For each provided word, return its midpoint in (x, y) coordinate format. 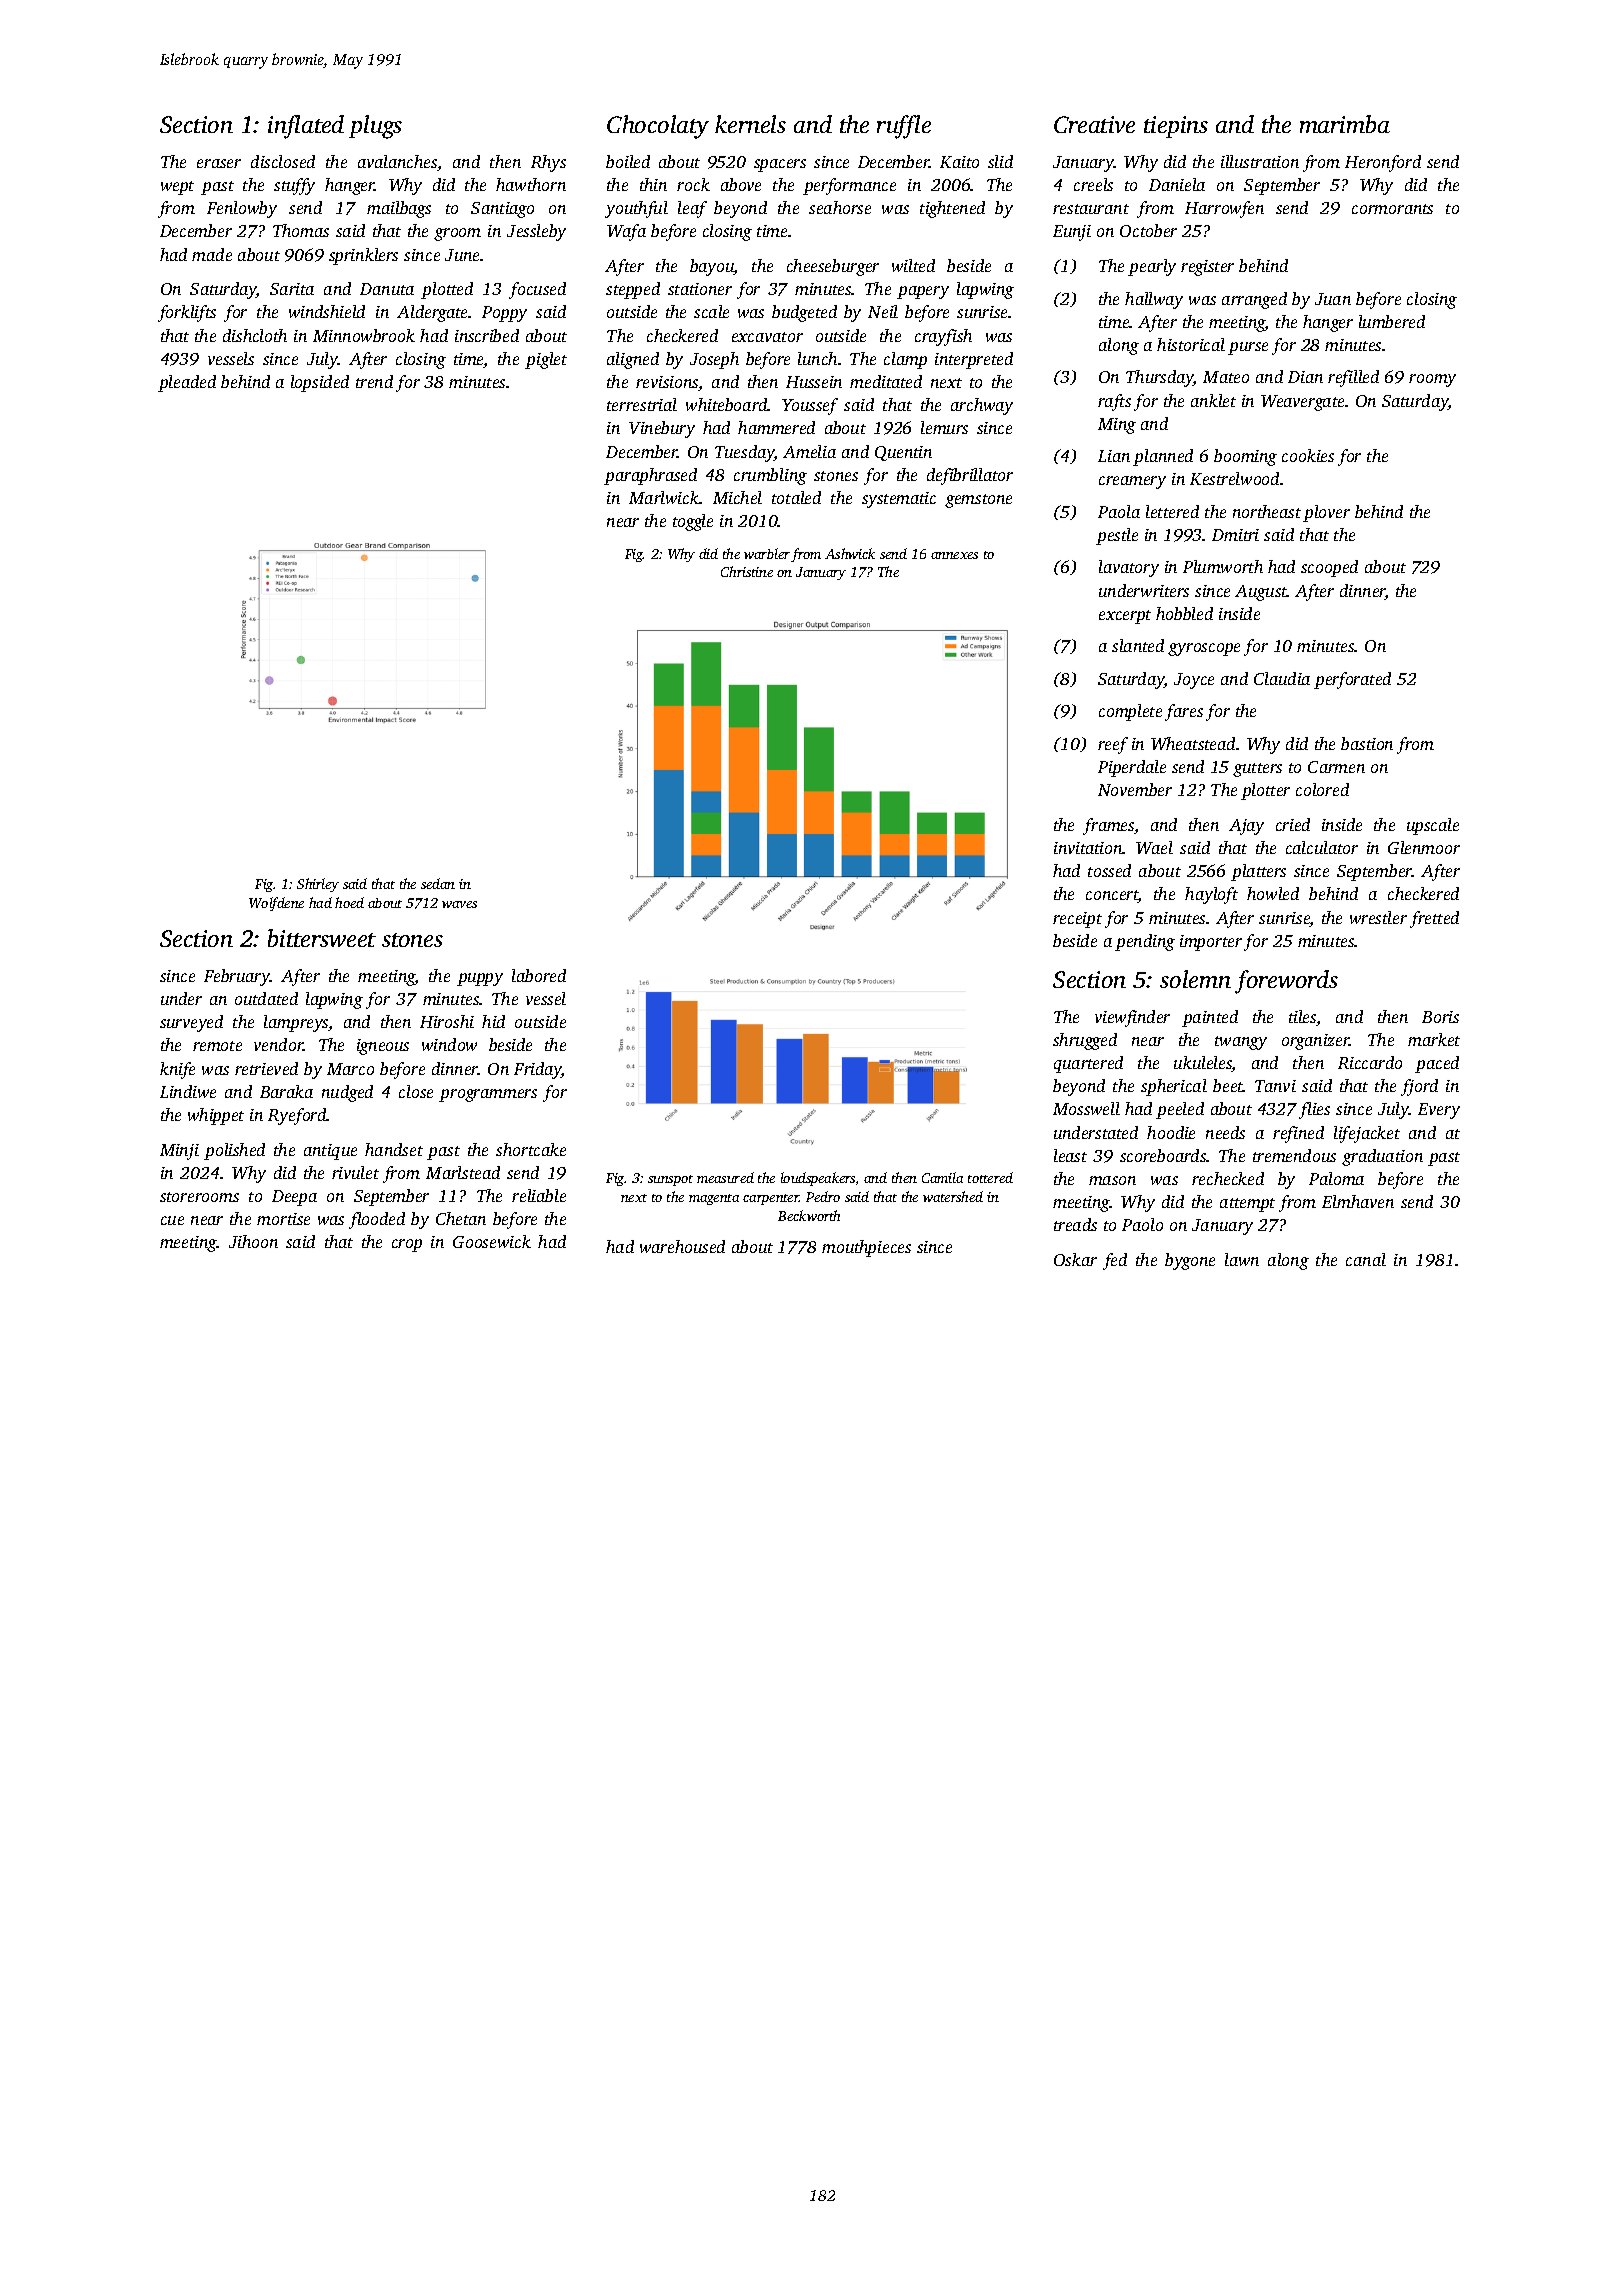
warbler (767, 553)
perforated (1352, 680)
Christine (747, 571)
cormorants (1392, 209)
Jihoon (253, 1241)
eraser (219, 163)
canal (1366, 1259)
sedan (438, 883)
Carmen (1336, 767)
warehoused (682, 1246)
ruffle (904, 127)
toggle (693, 522)
